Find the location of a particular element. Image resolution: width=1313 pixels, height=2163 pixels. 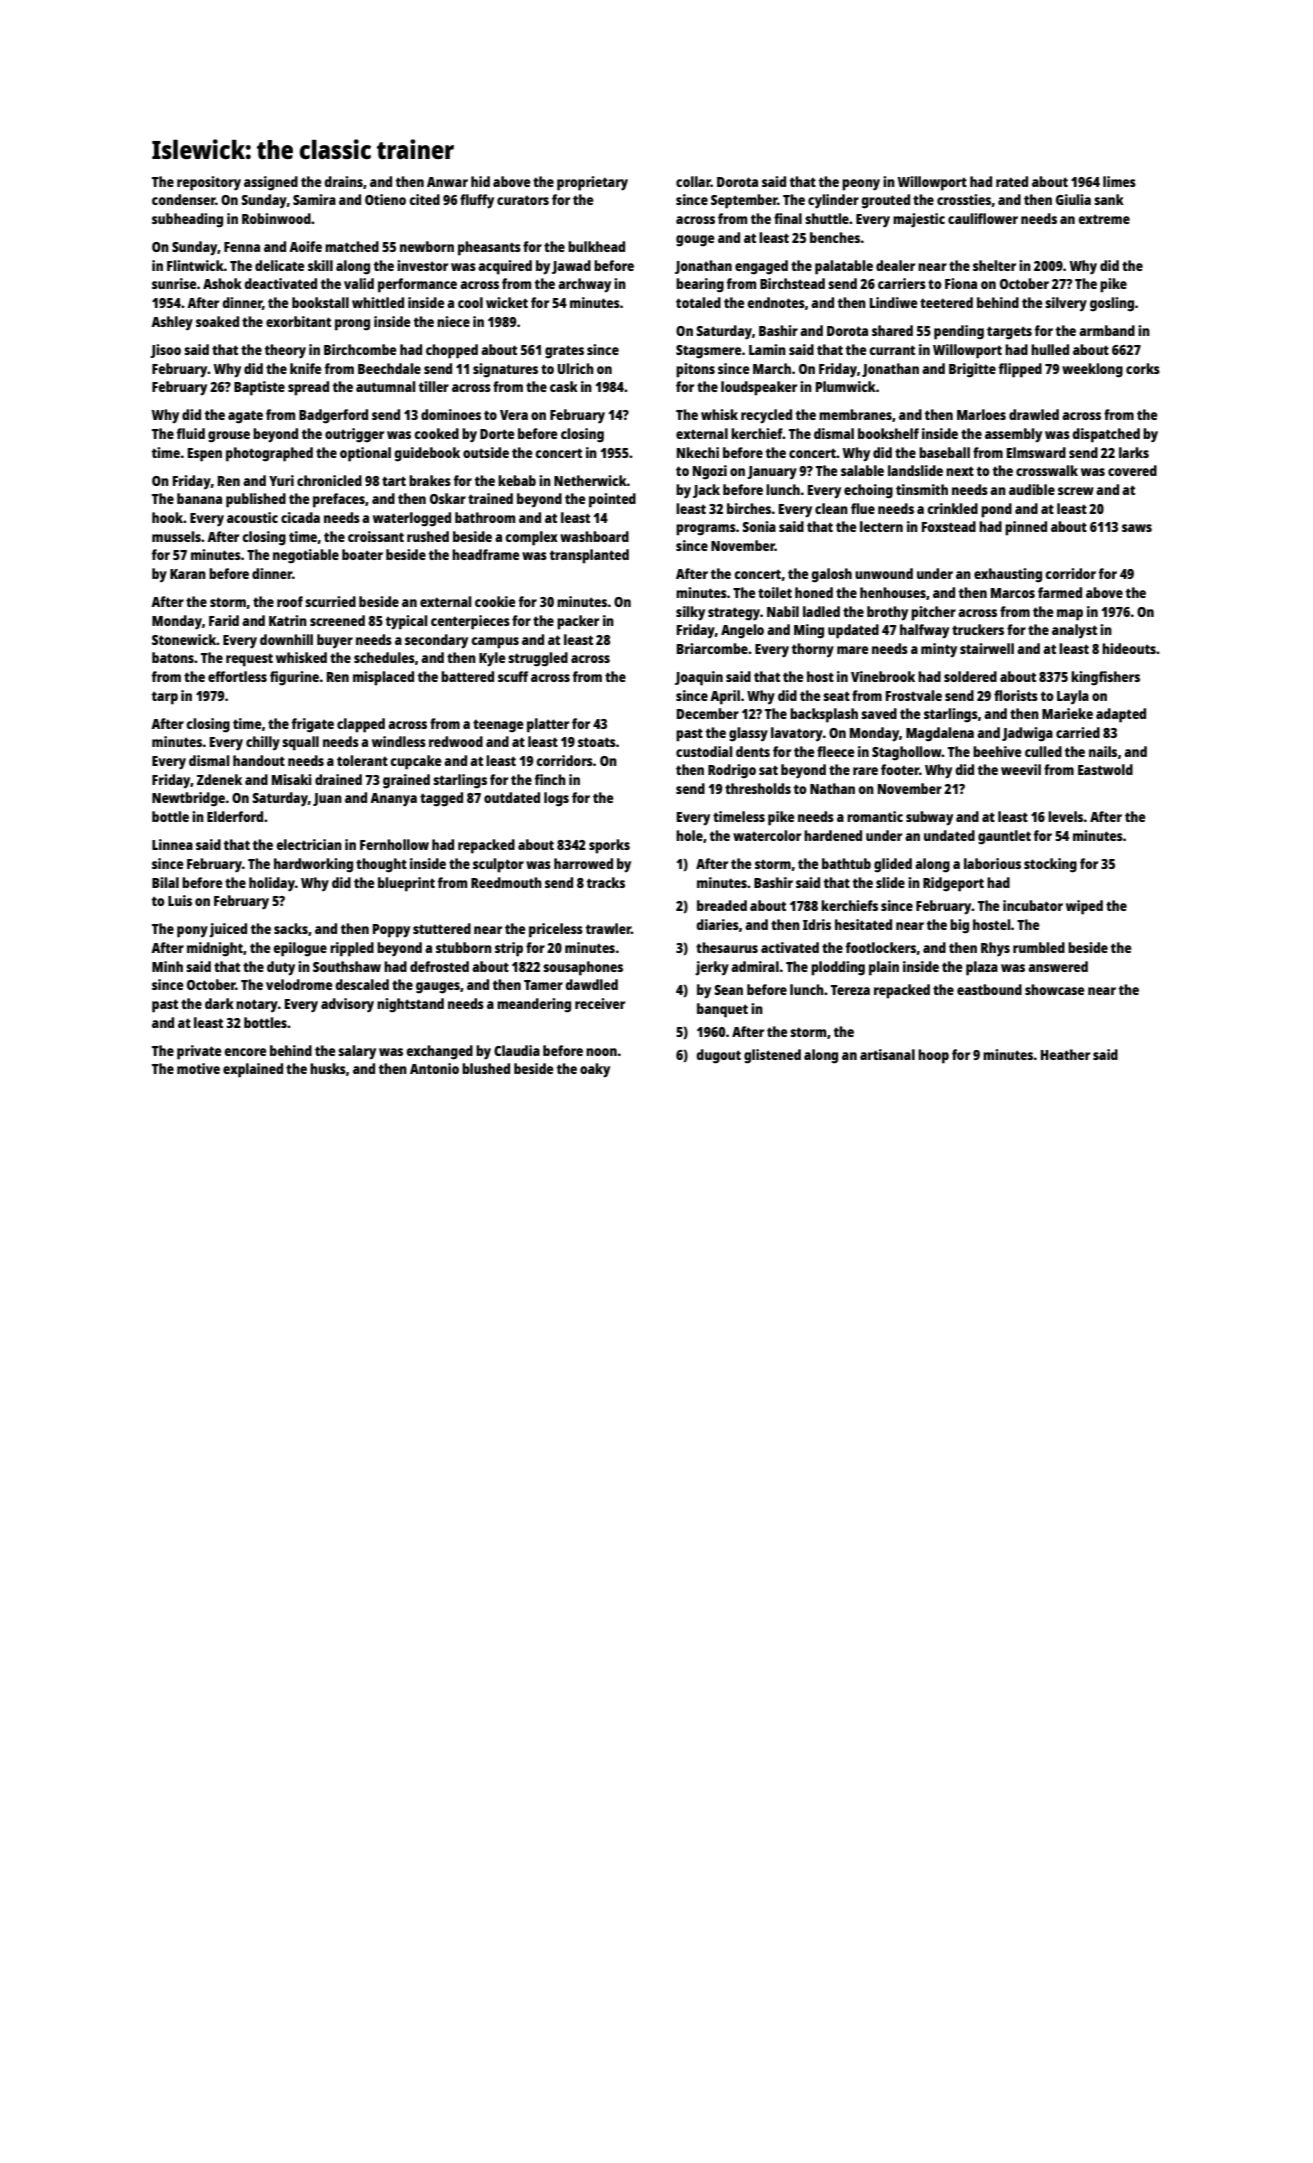

pitons is located at coordinates (695, 370).
